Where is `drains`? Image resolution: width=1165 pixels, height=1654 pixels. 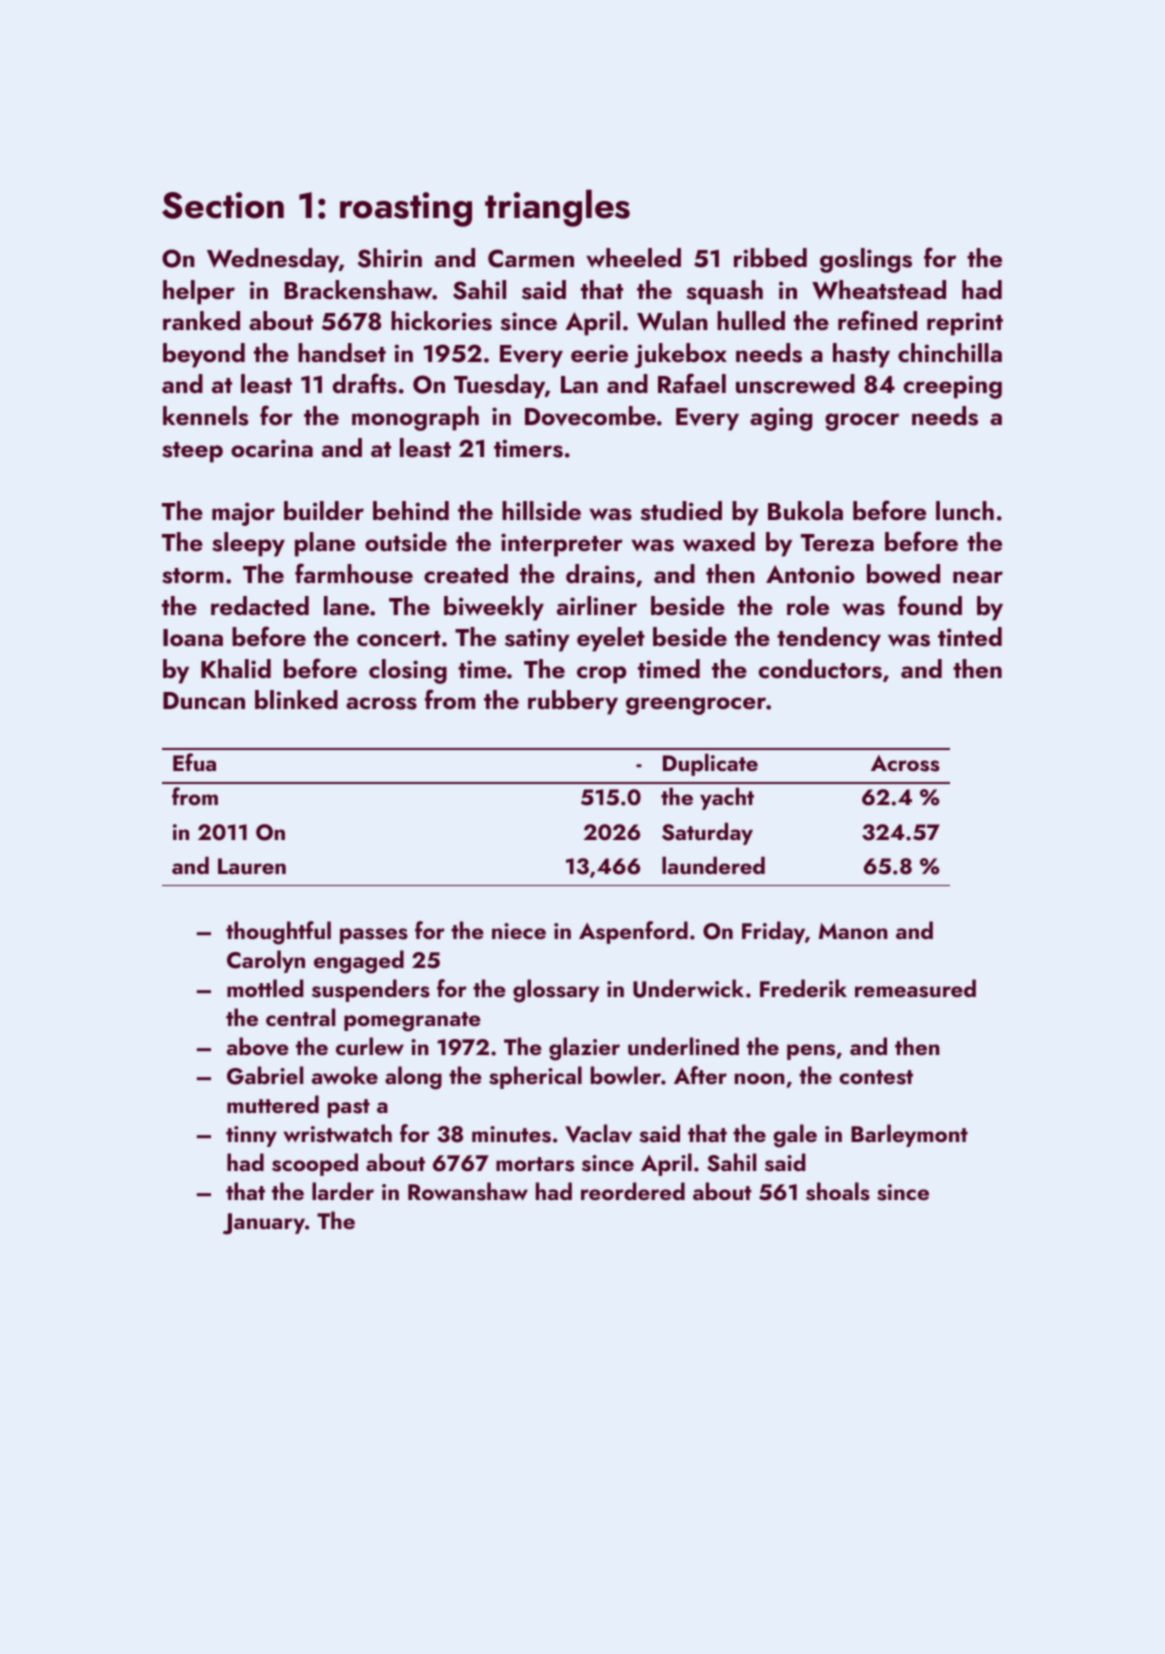 drains is located at coordinates (600, 574).
